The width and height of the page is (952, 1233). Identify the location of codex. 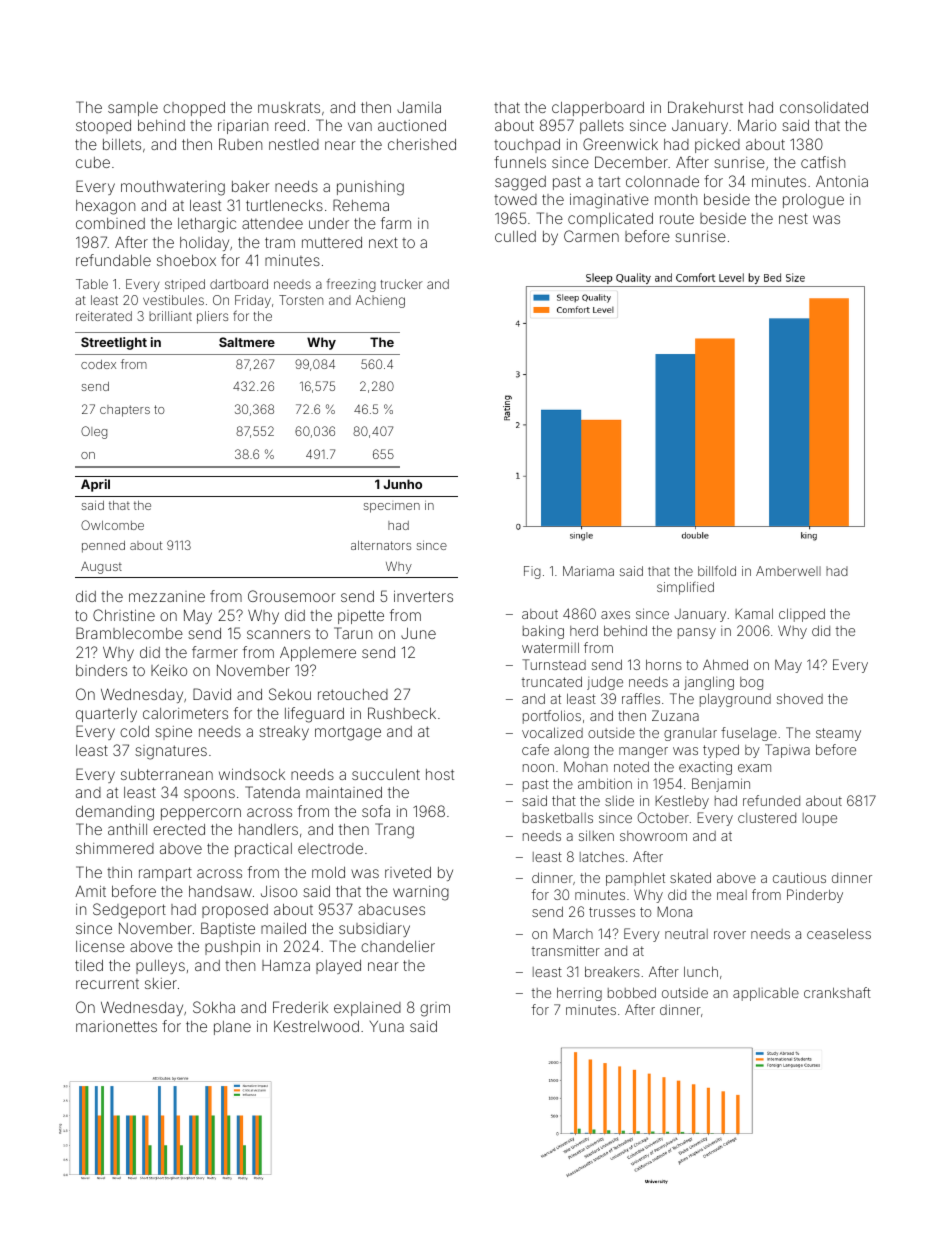
(98, 364).
